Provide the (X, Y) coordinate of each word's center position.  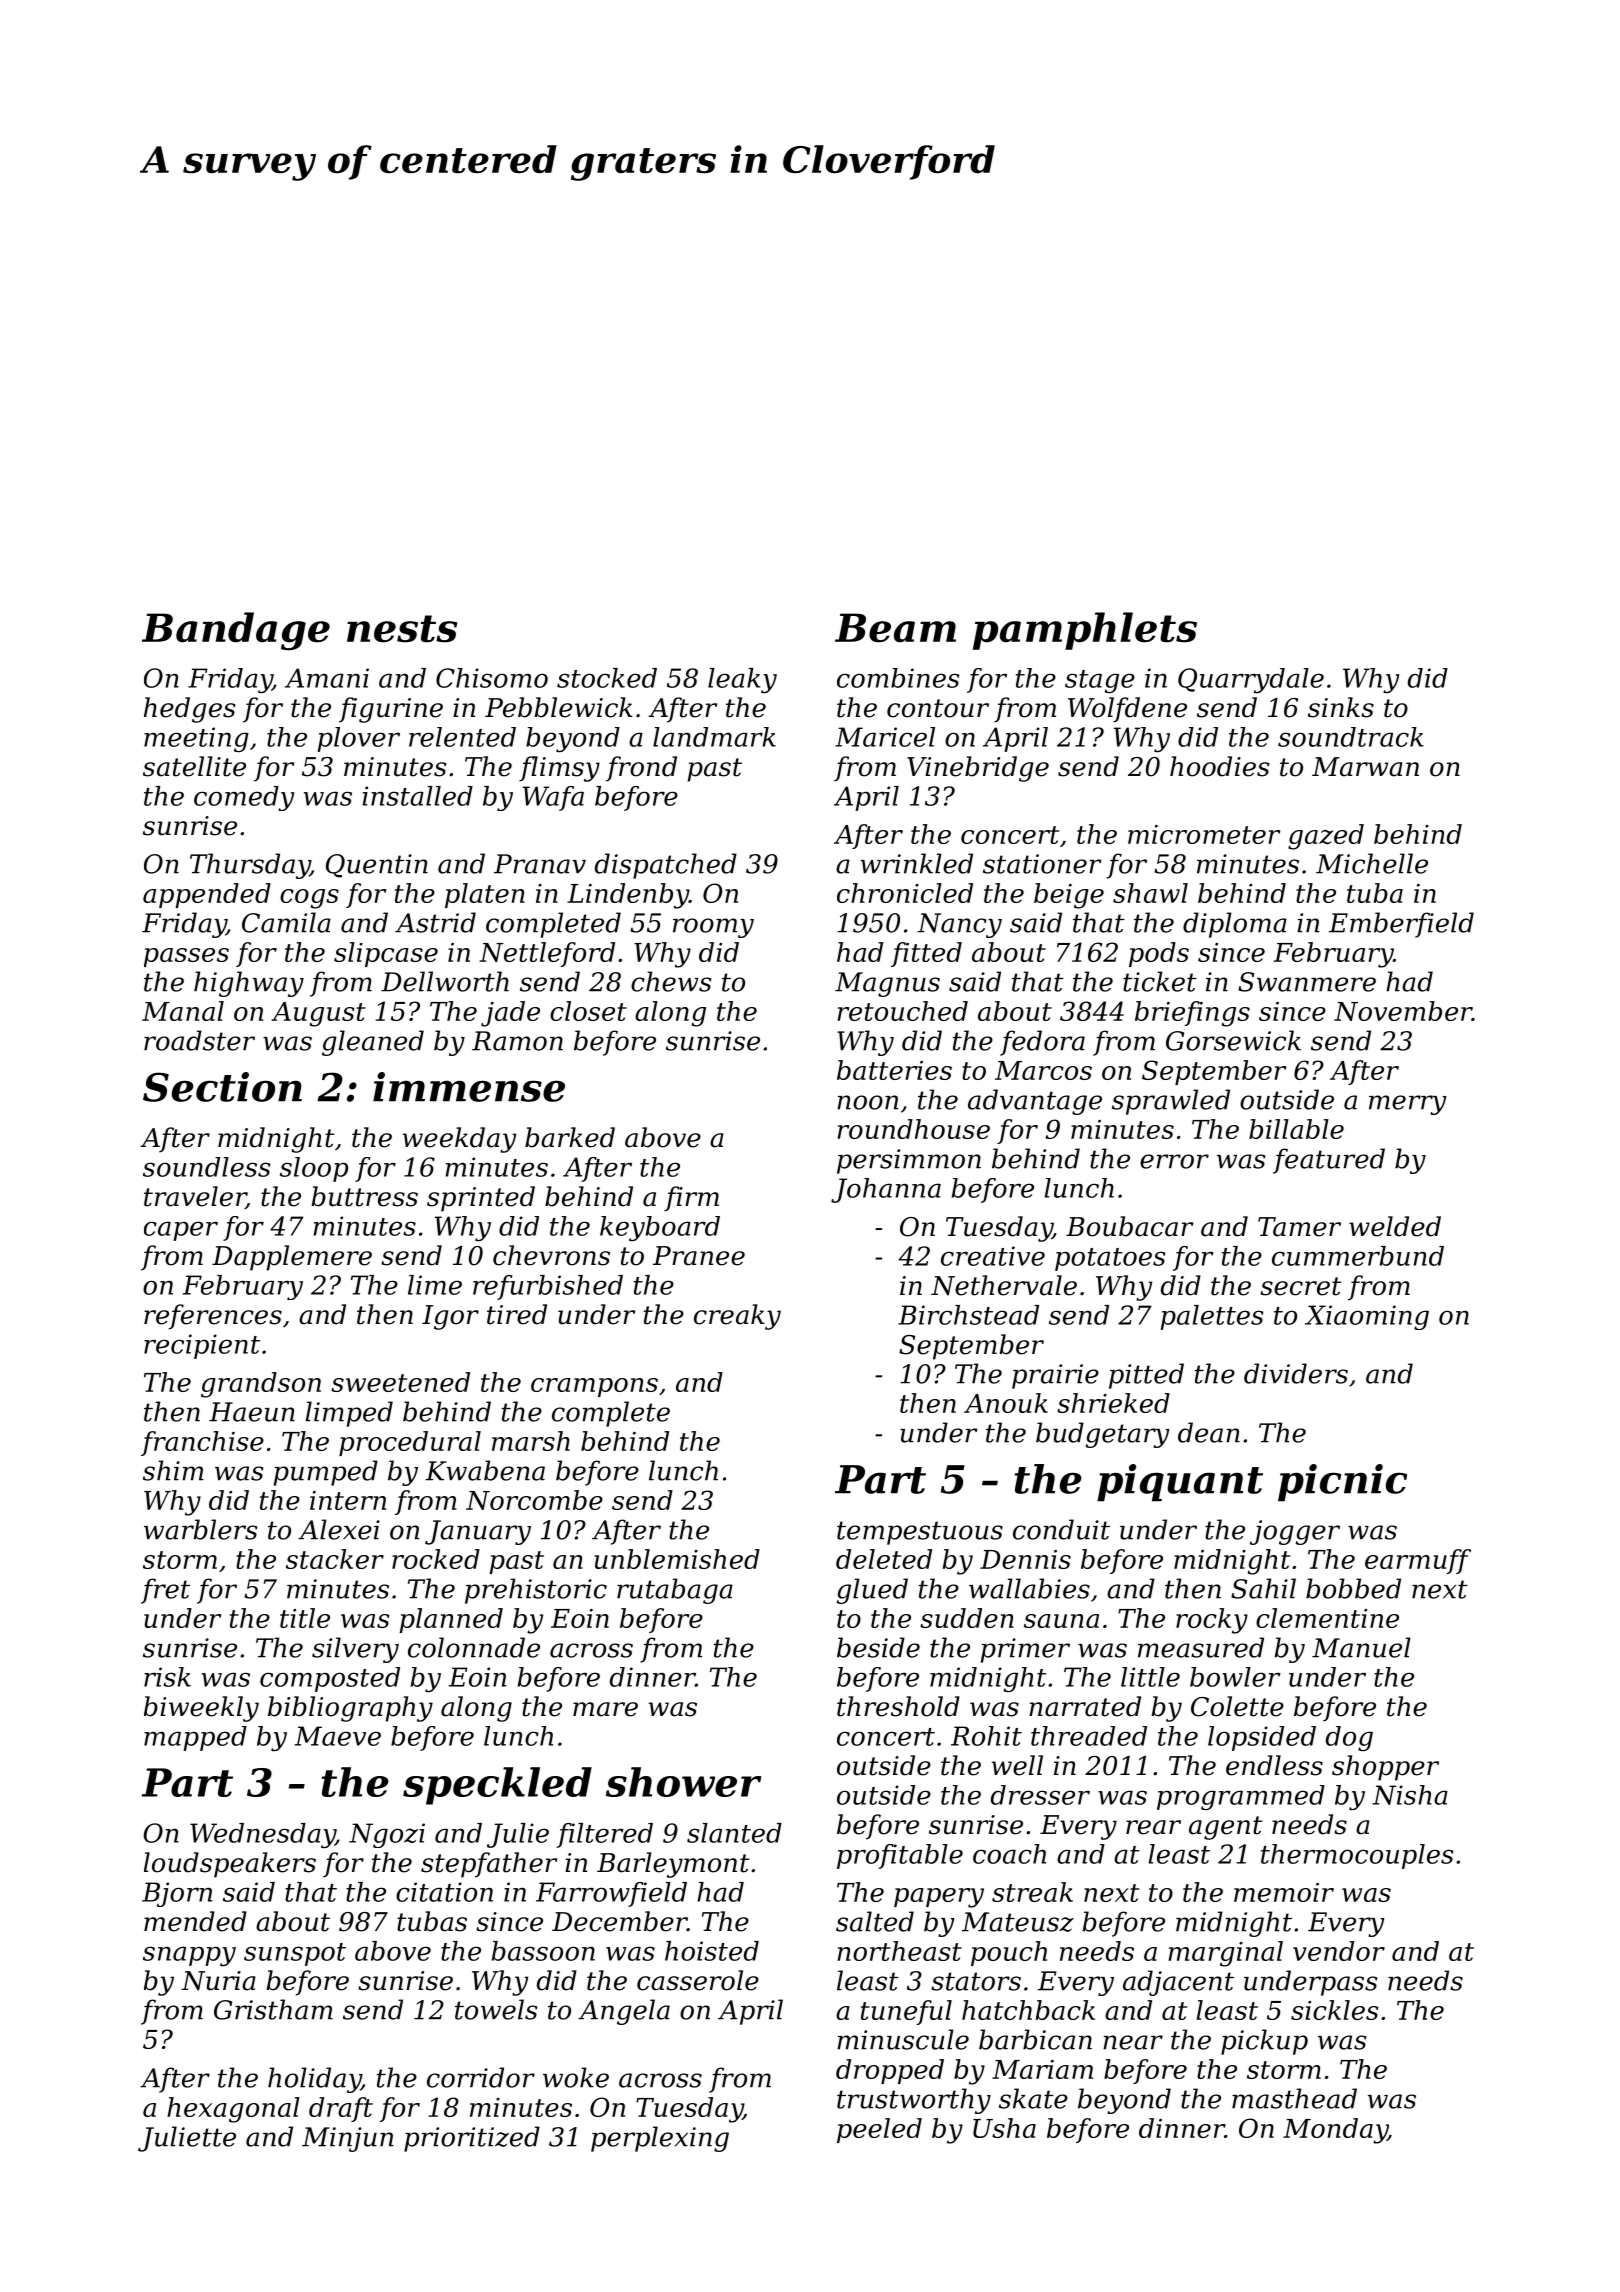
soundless (207, 1167)
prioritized (472, 2139)
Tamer (1299, 1227)
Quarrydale (1251, 680)
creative (993, 1256)
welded (1395, 1226)
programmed (1241, 1797)
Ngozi (387, 1835)
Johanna (886, 1190)
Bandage (236, 631)
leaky (742, 680)
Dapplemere (292, 1258)
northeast (899, 1951)
